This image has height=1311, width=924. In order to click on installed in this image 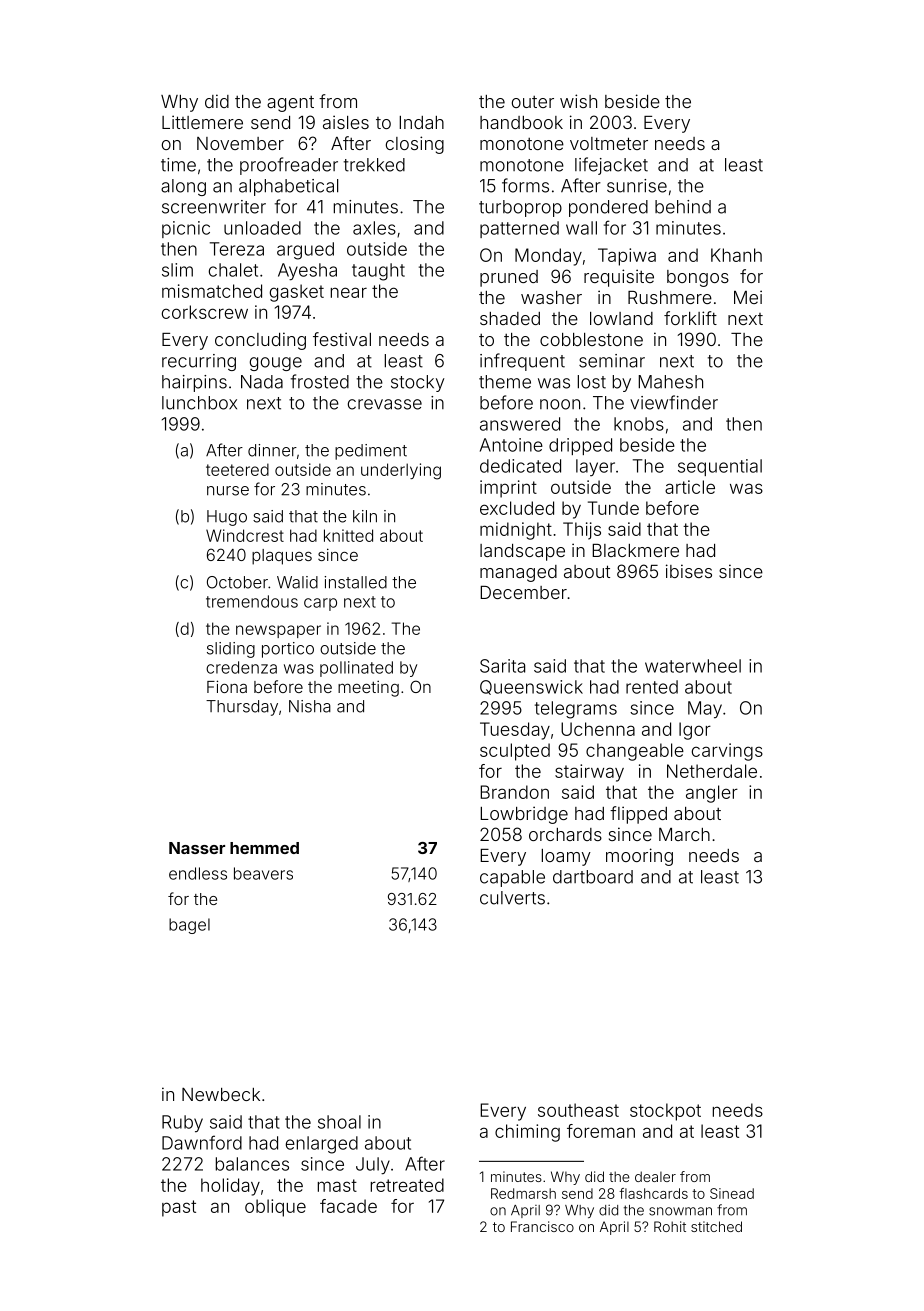, I will do `click(355, 582)`.
